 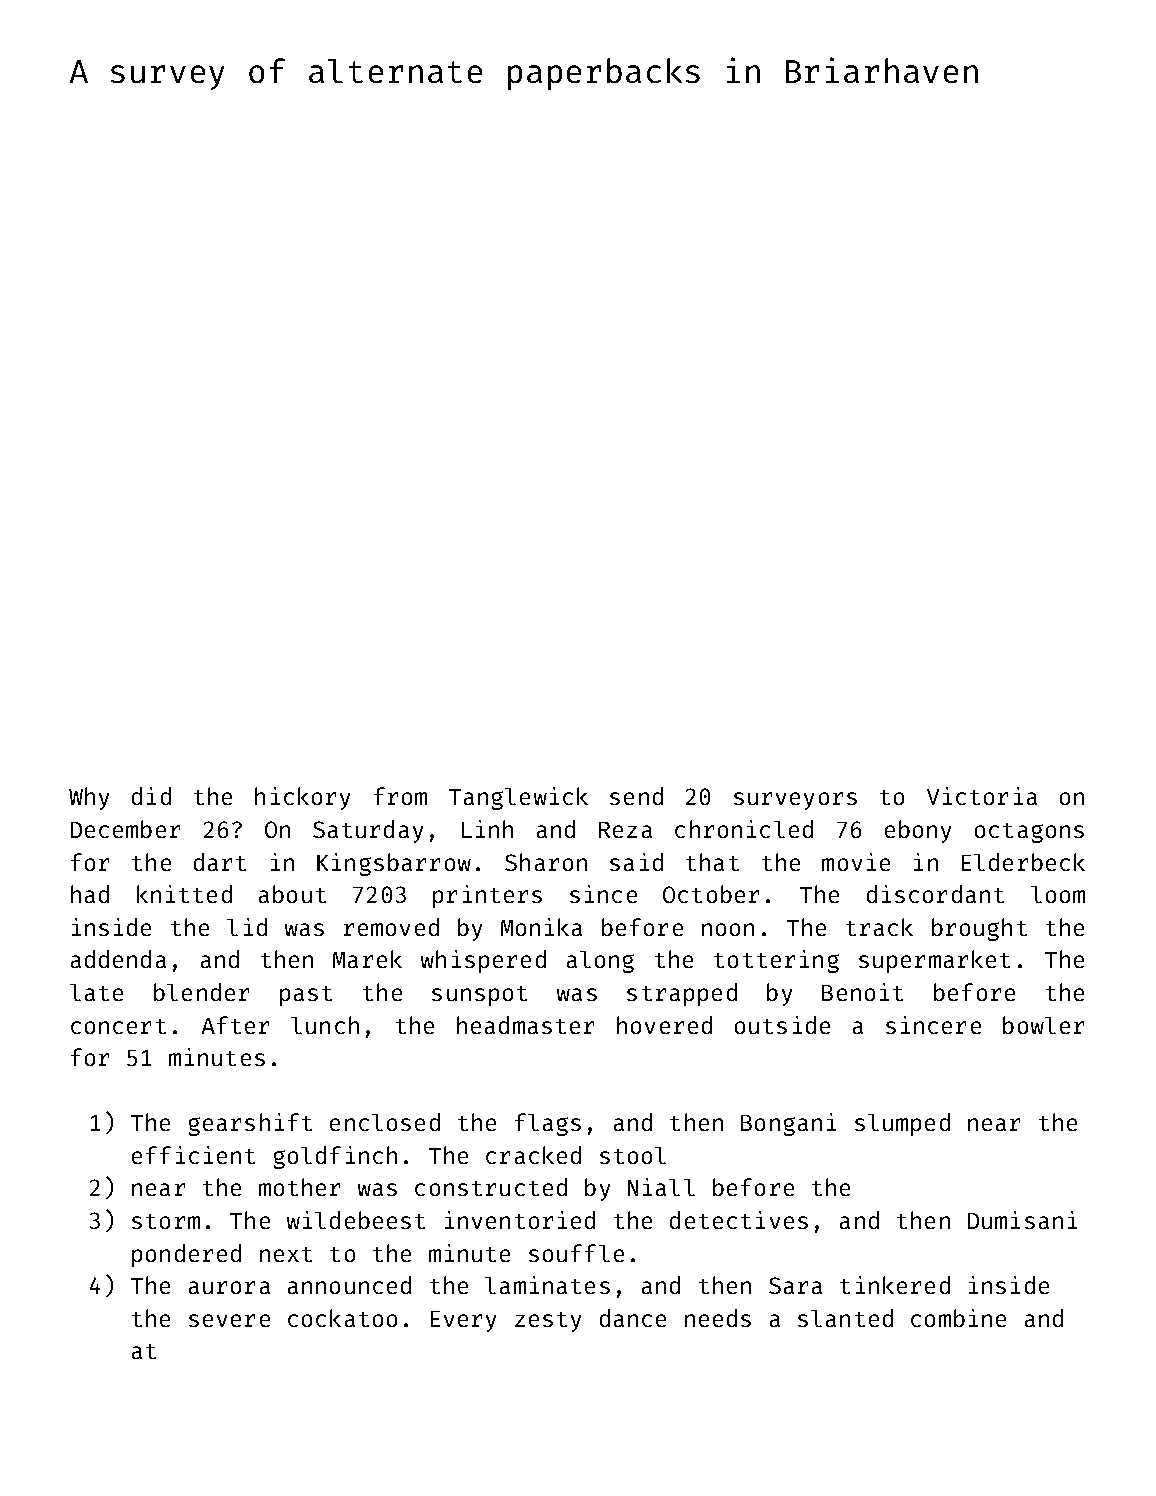 I want to click on cracked, so click(x=533, y=1155).
